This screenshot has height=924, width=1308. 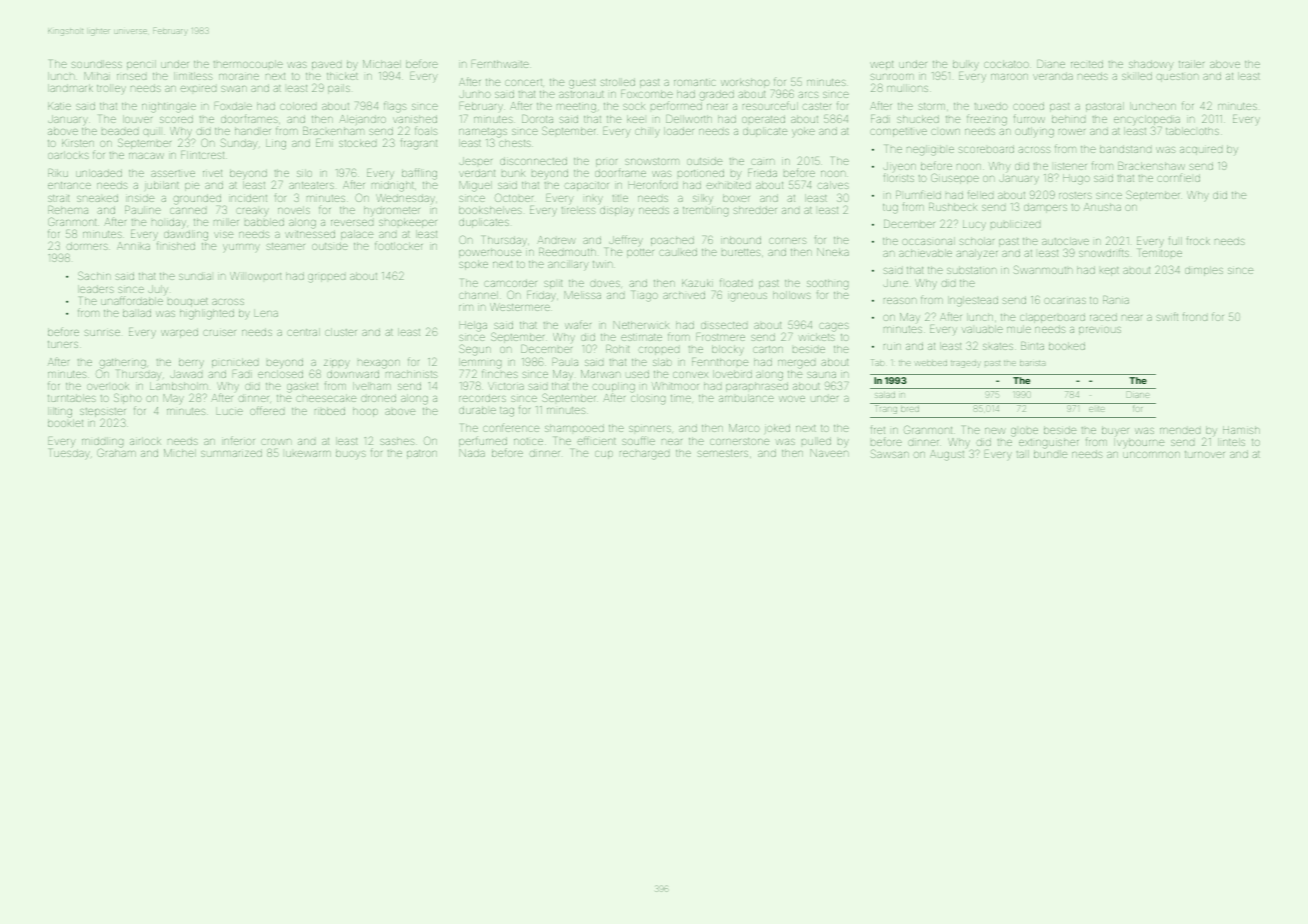 I want to click on question, so click(x=1177, y=77).
